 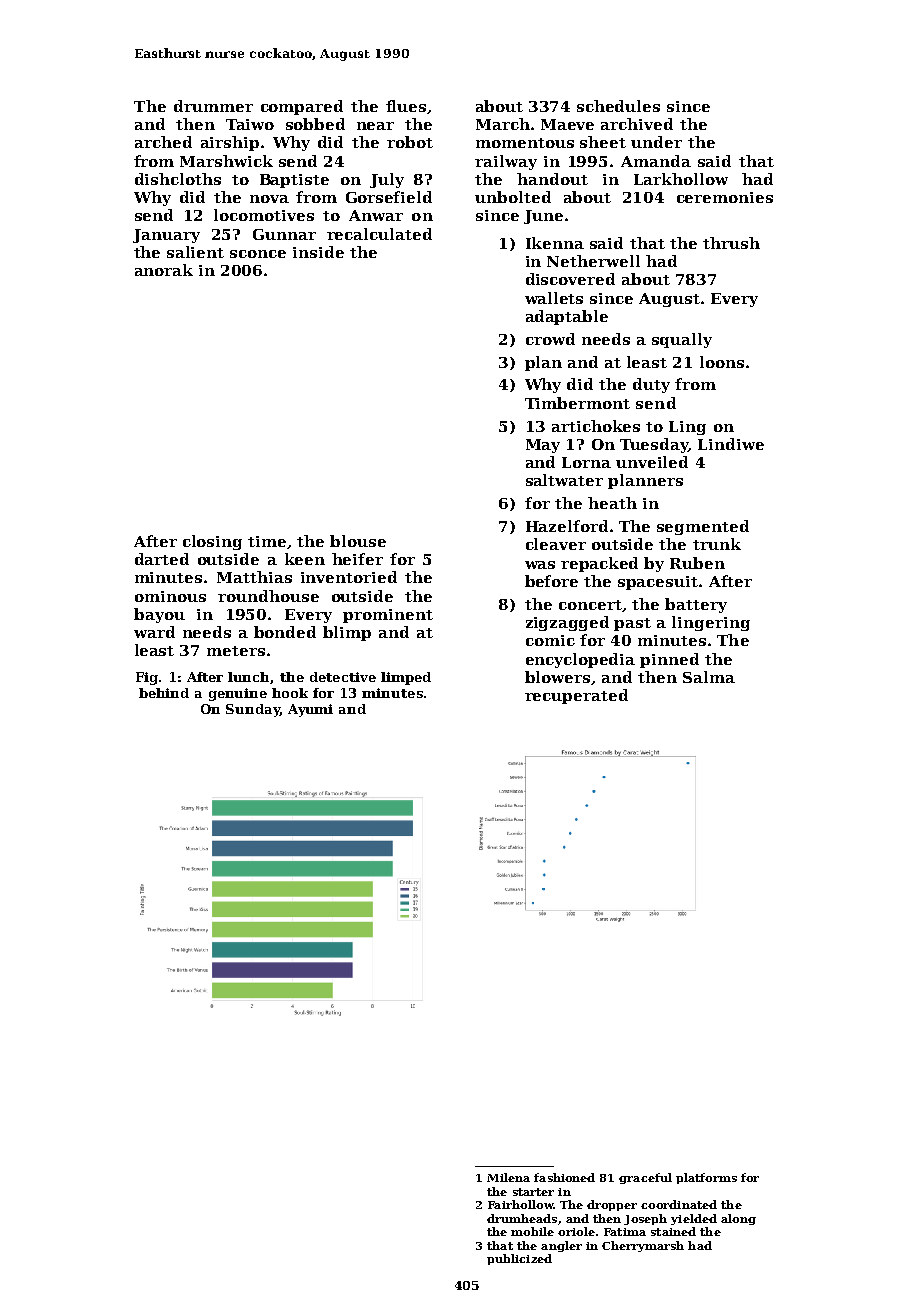 What do you see at coordinates (520, 1204) in the image?
I see `Fairhollow` at bounding box center [520, 1204].
